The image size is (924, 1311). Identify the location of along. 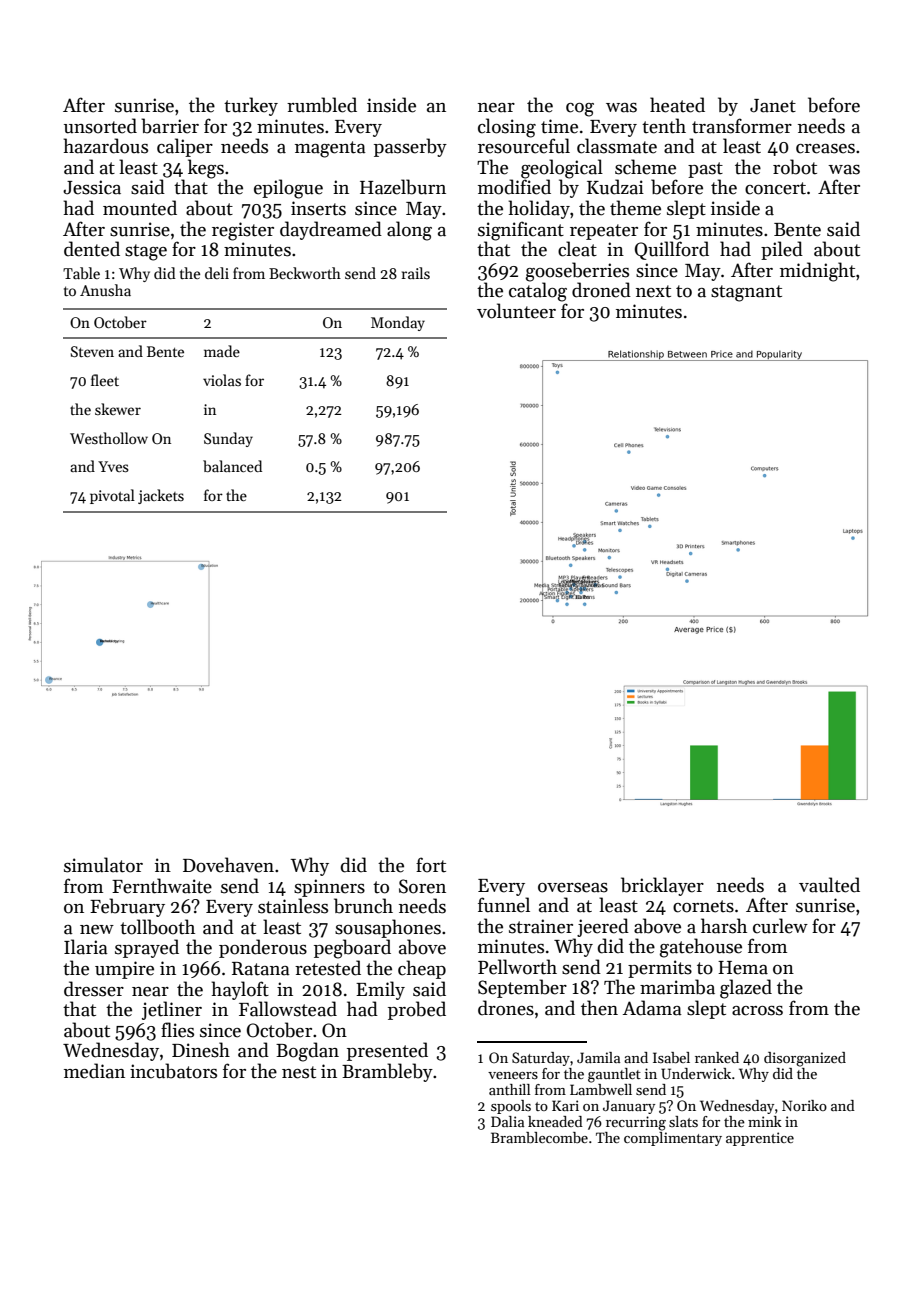
(409, 231).
